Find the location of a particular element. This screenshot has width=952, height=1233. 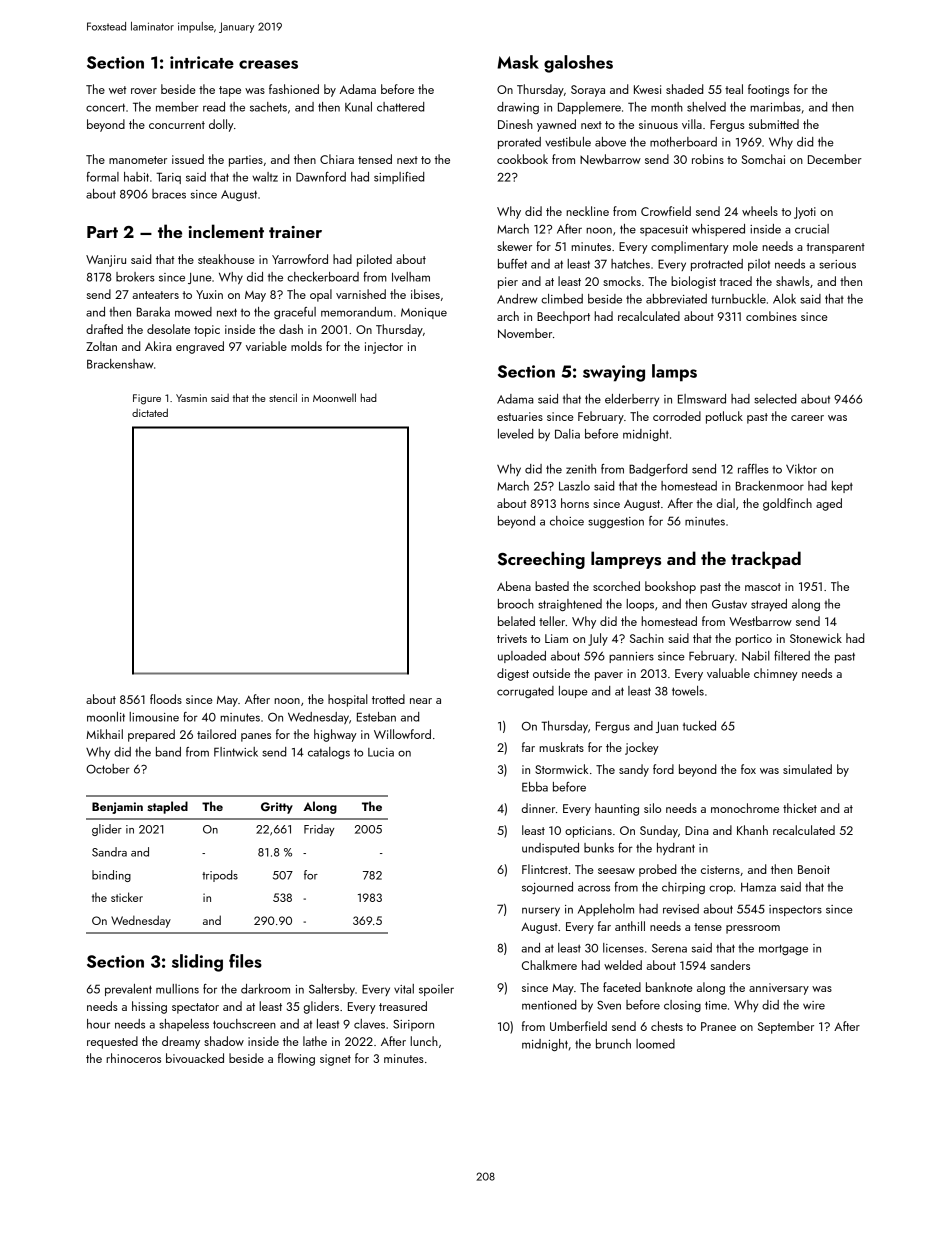

Flintcrest is located at coordinates (545, 869).
